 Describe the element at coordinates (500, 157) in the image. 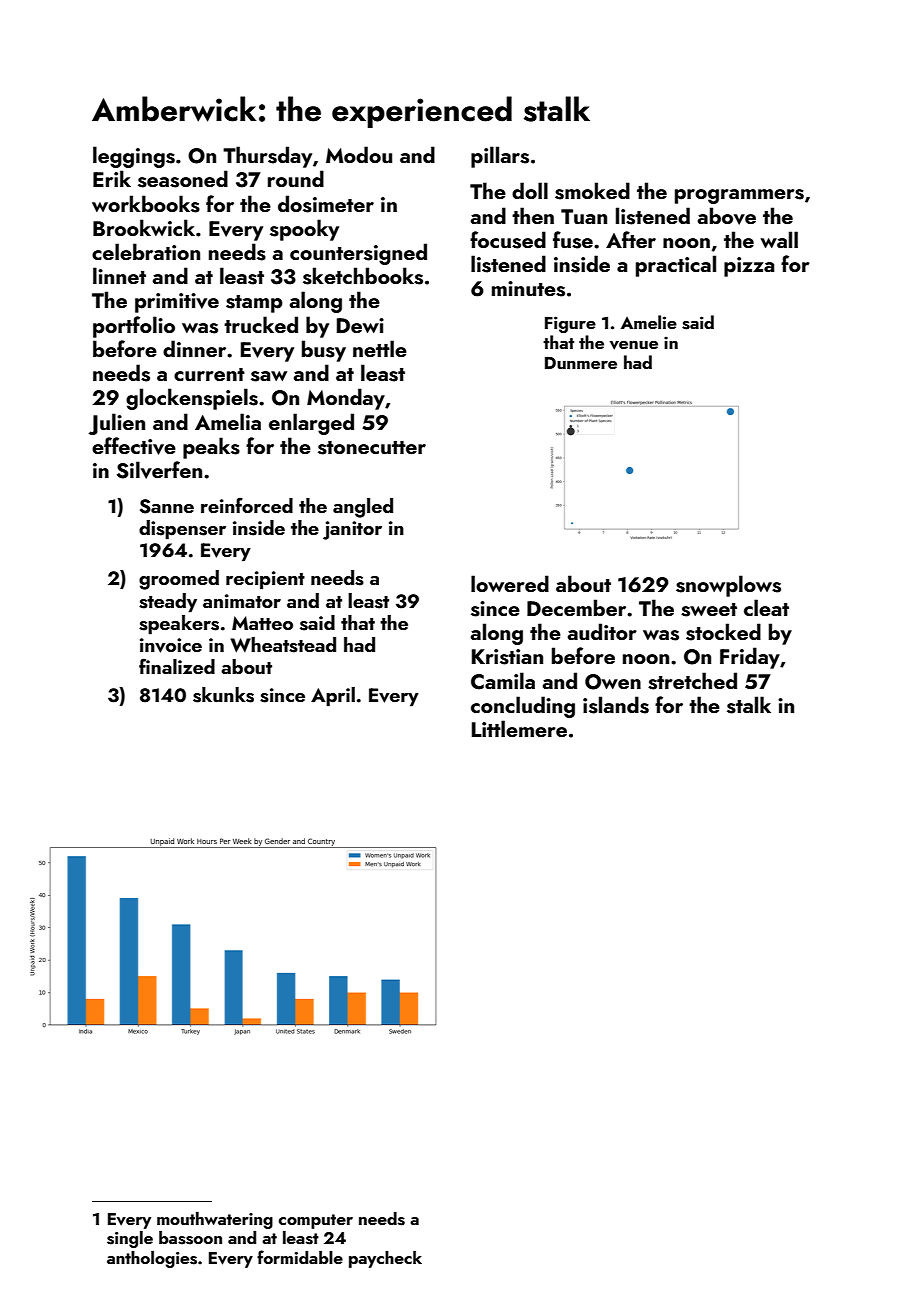

I see `pillars` at that location.
